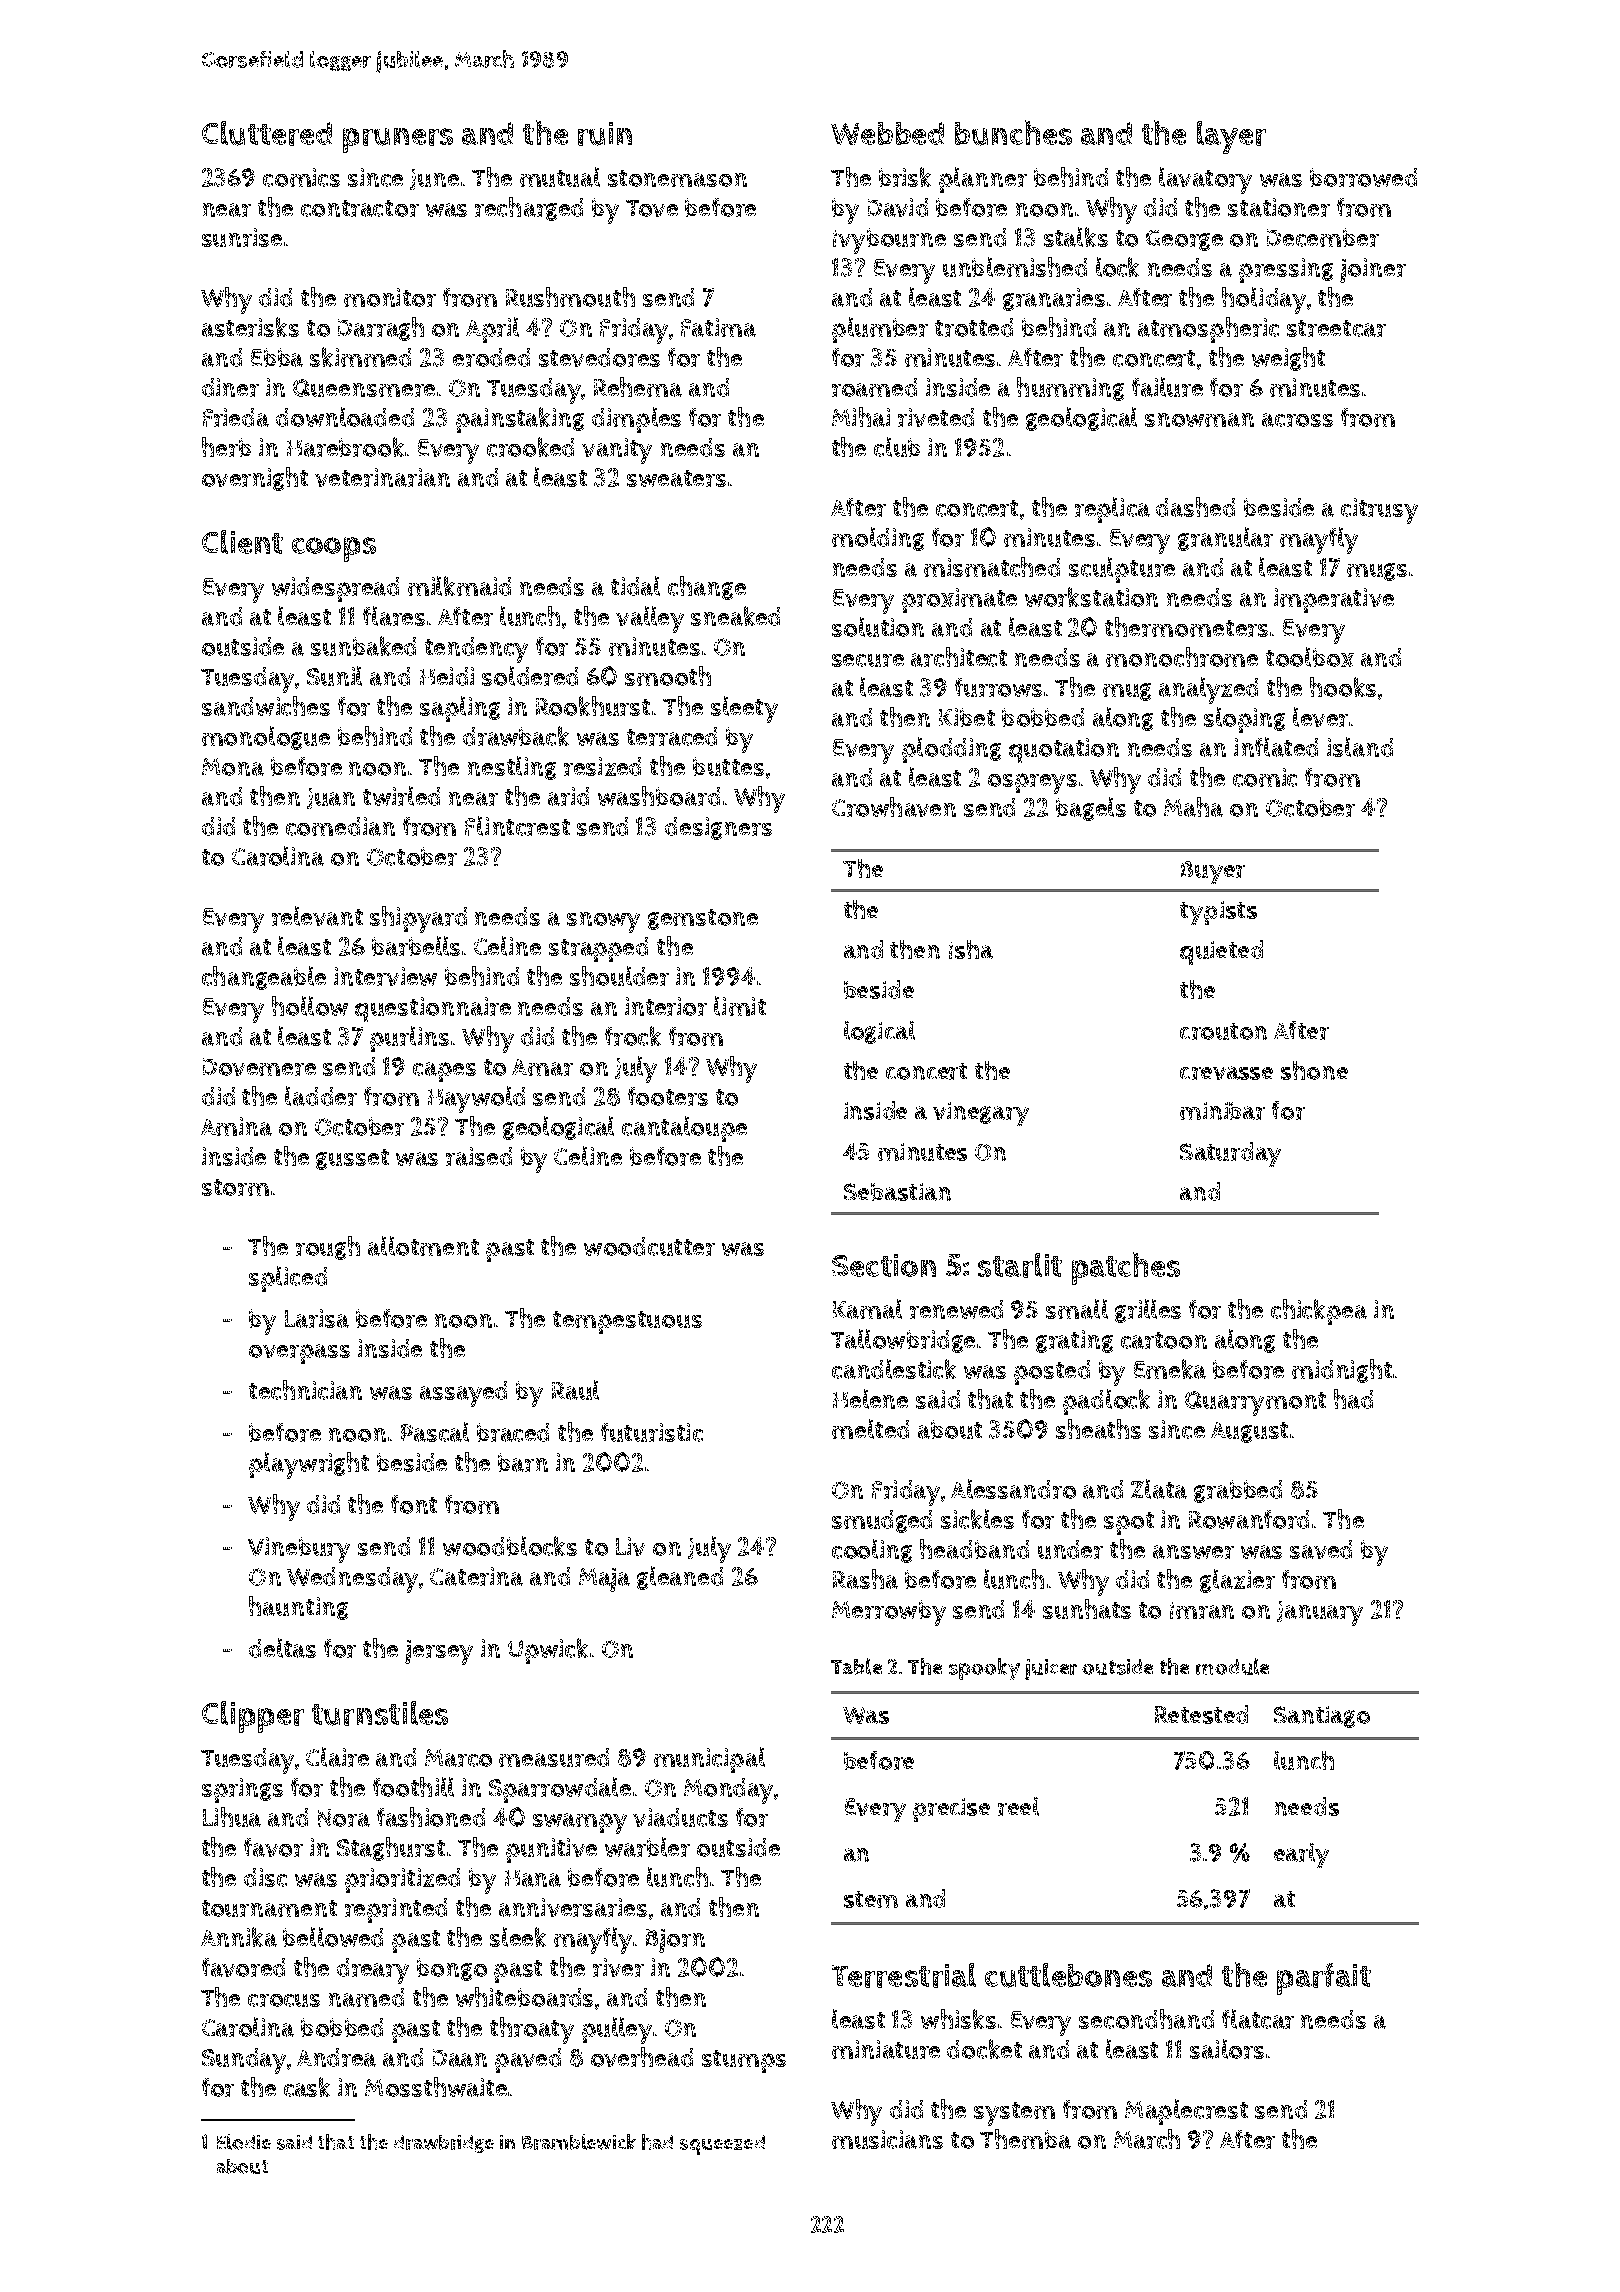  I want to click on contractor, so click(360, 208).
